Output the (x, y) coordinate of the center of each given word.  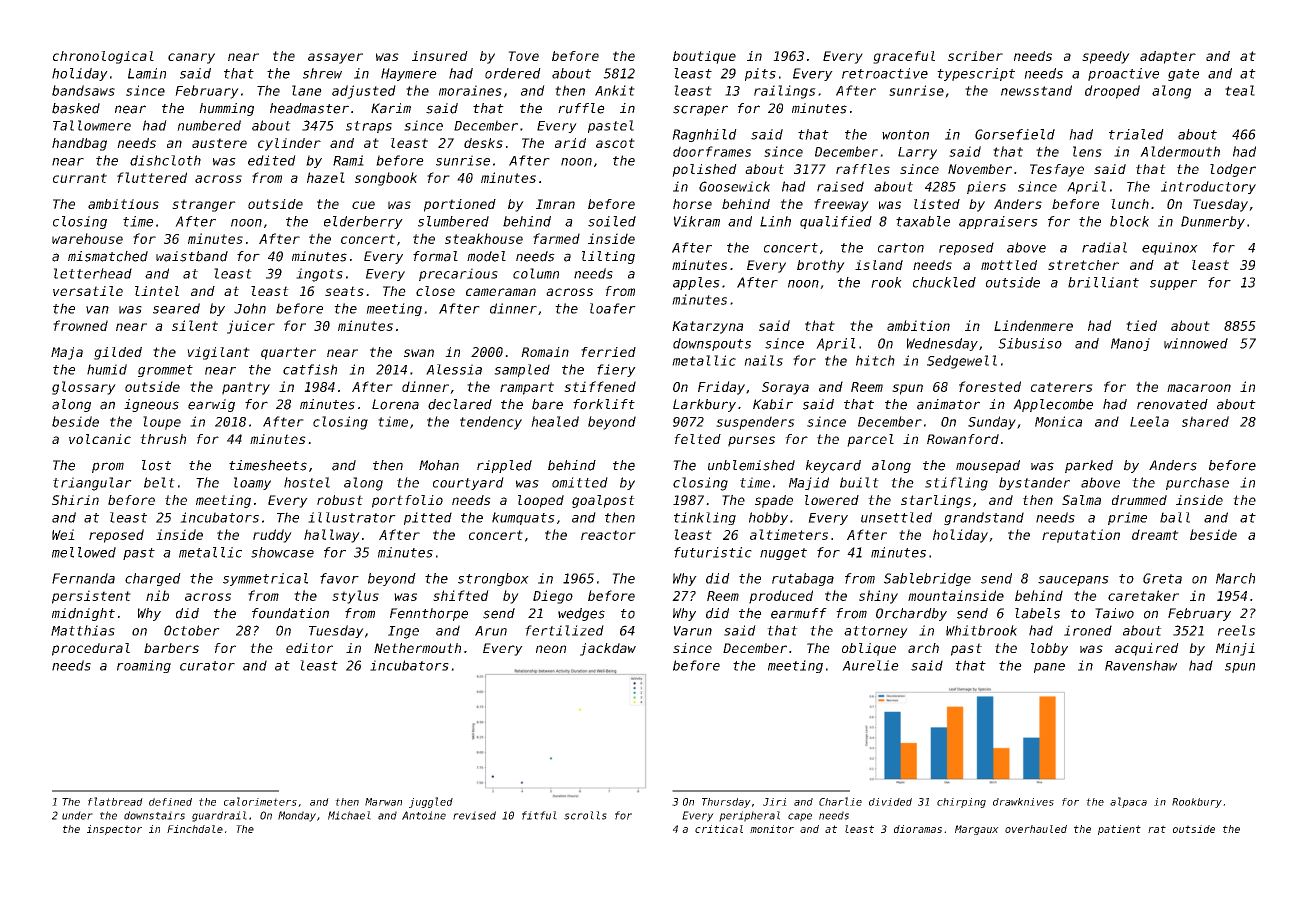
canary (191, 58)
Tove (523, 56)
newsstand (1036, 90)
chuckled (944, 282)
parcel (870, 440)
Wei (63, 534)
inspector (114, 830)
